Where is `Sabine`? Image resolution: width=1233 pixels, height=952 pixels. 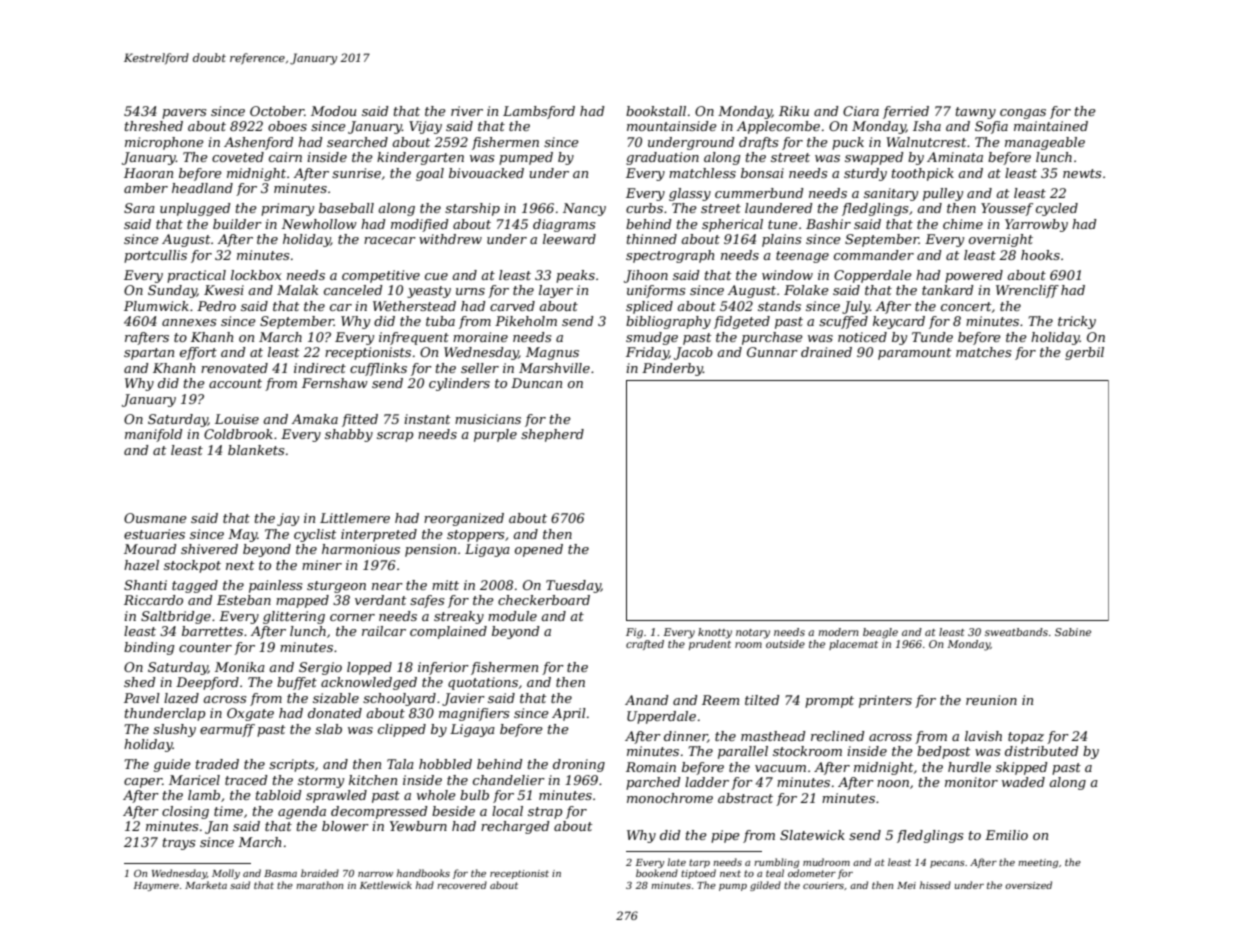 Sabine is located at coordinates (1073, 632).
